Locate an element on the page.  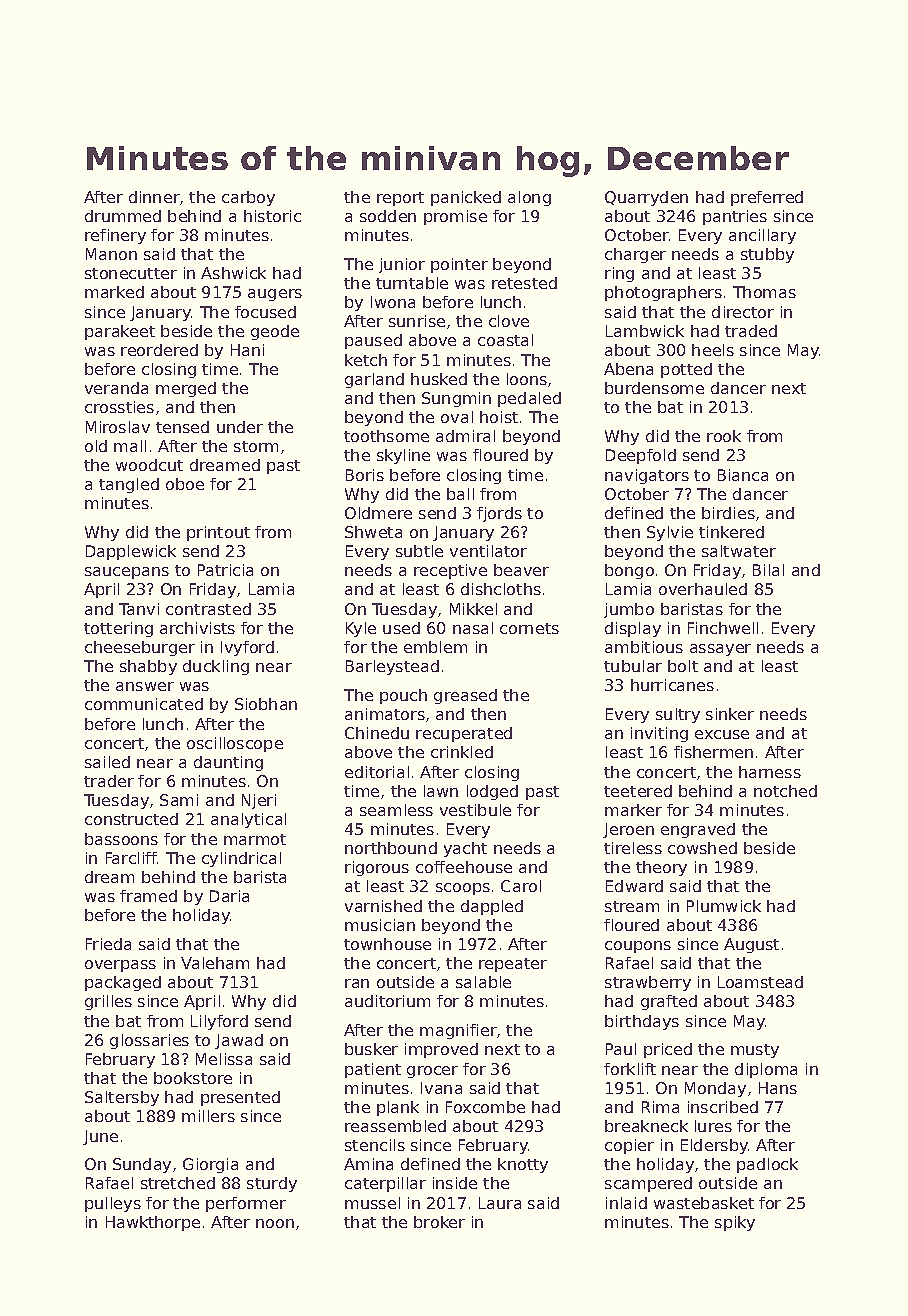
marked is located at coordinates (114, 292).
